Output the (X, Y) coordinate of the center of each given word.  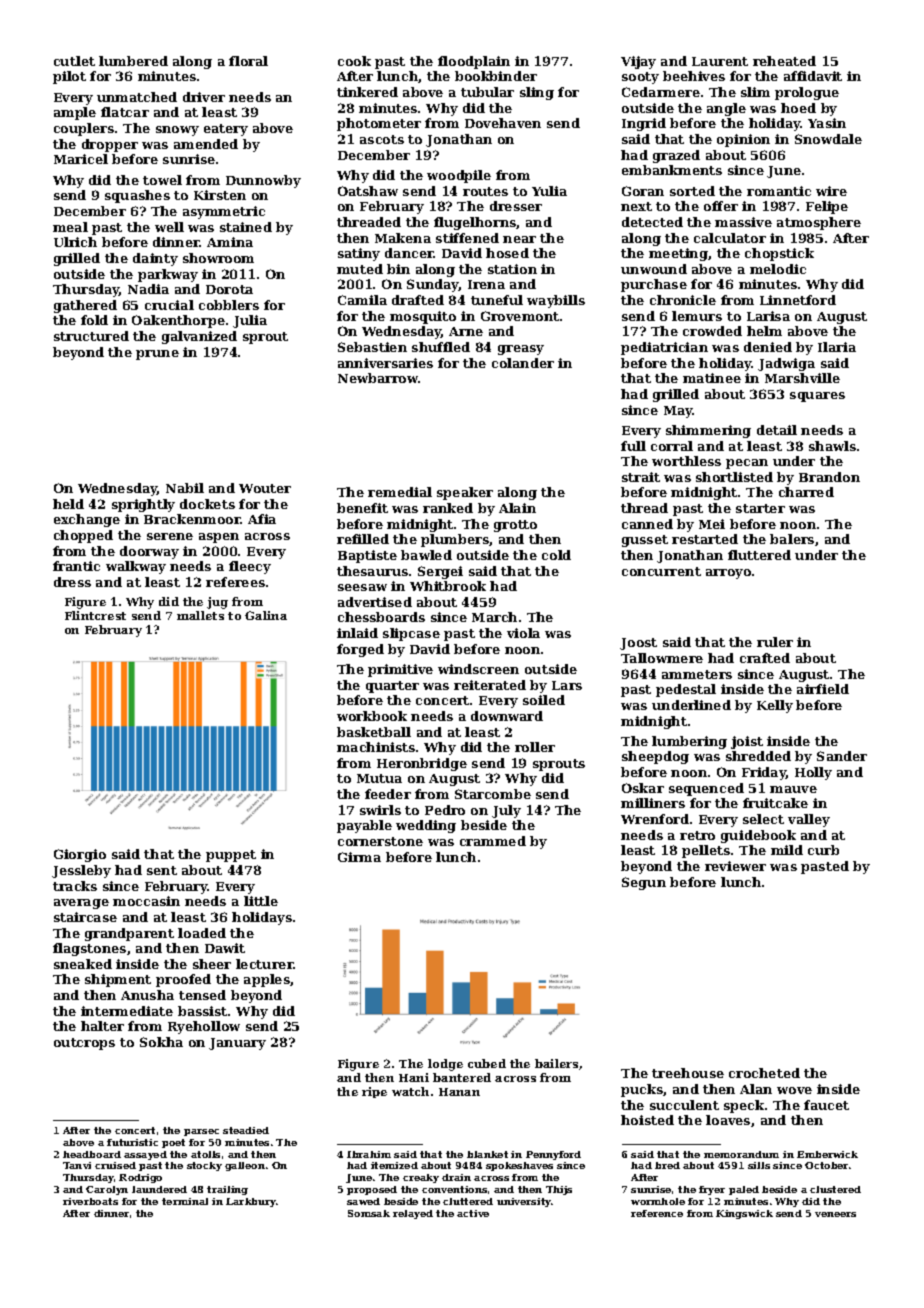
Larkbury (251, 1202)
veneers (835, 1214)
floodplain (474, 62)
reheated (784, 61)
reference (657, 1213)
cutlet (74, 61)
